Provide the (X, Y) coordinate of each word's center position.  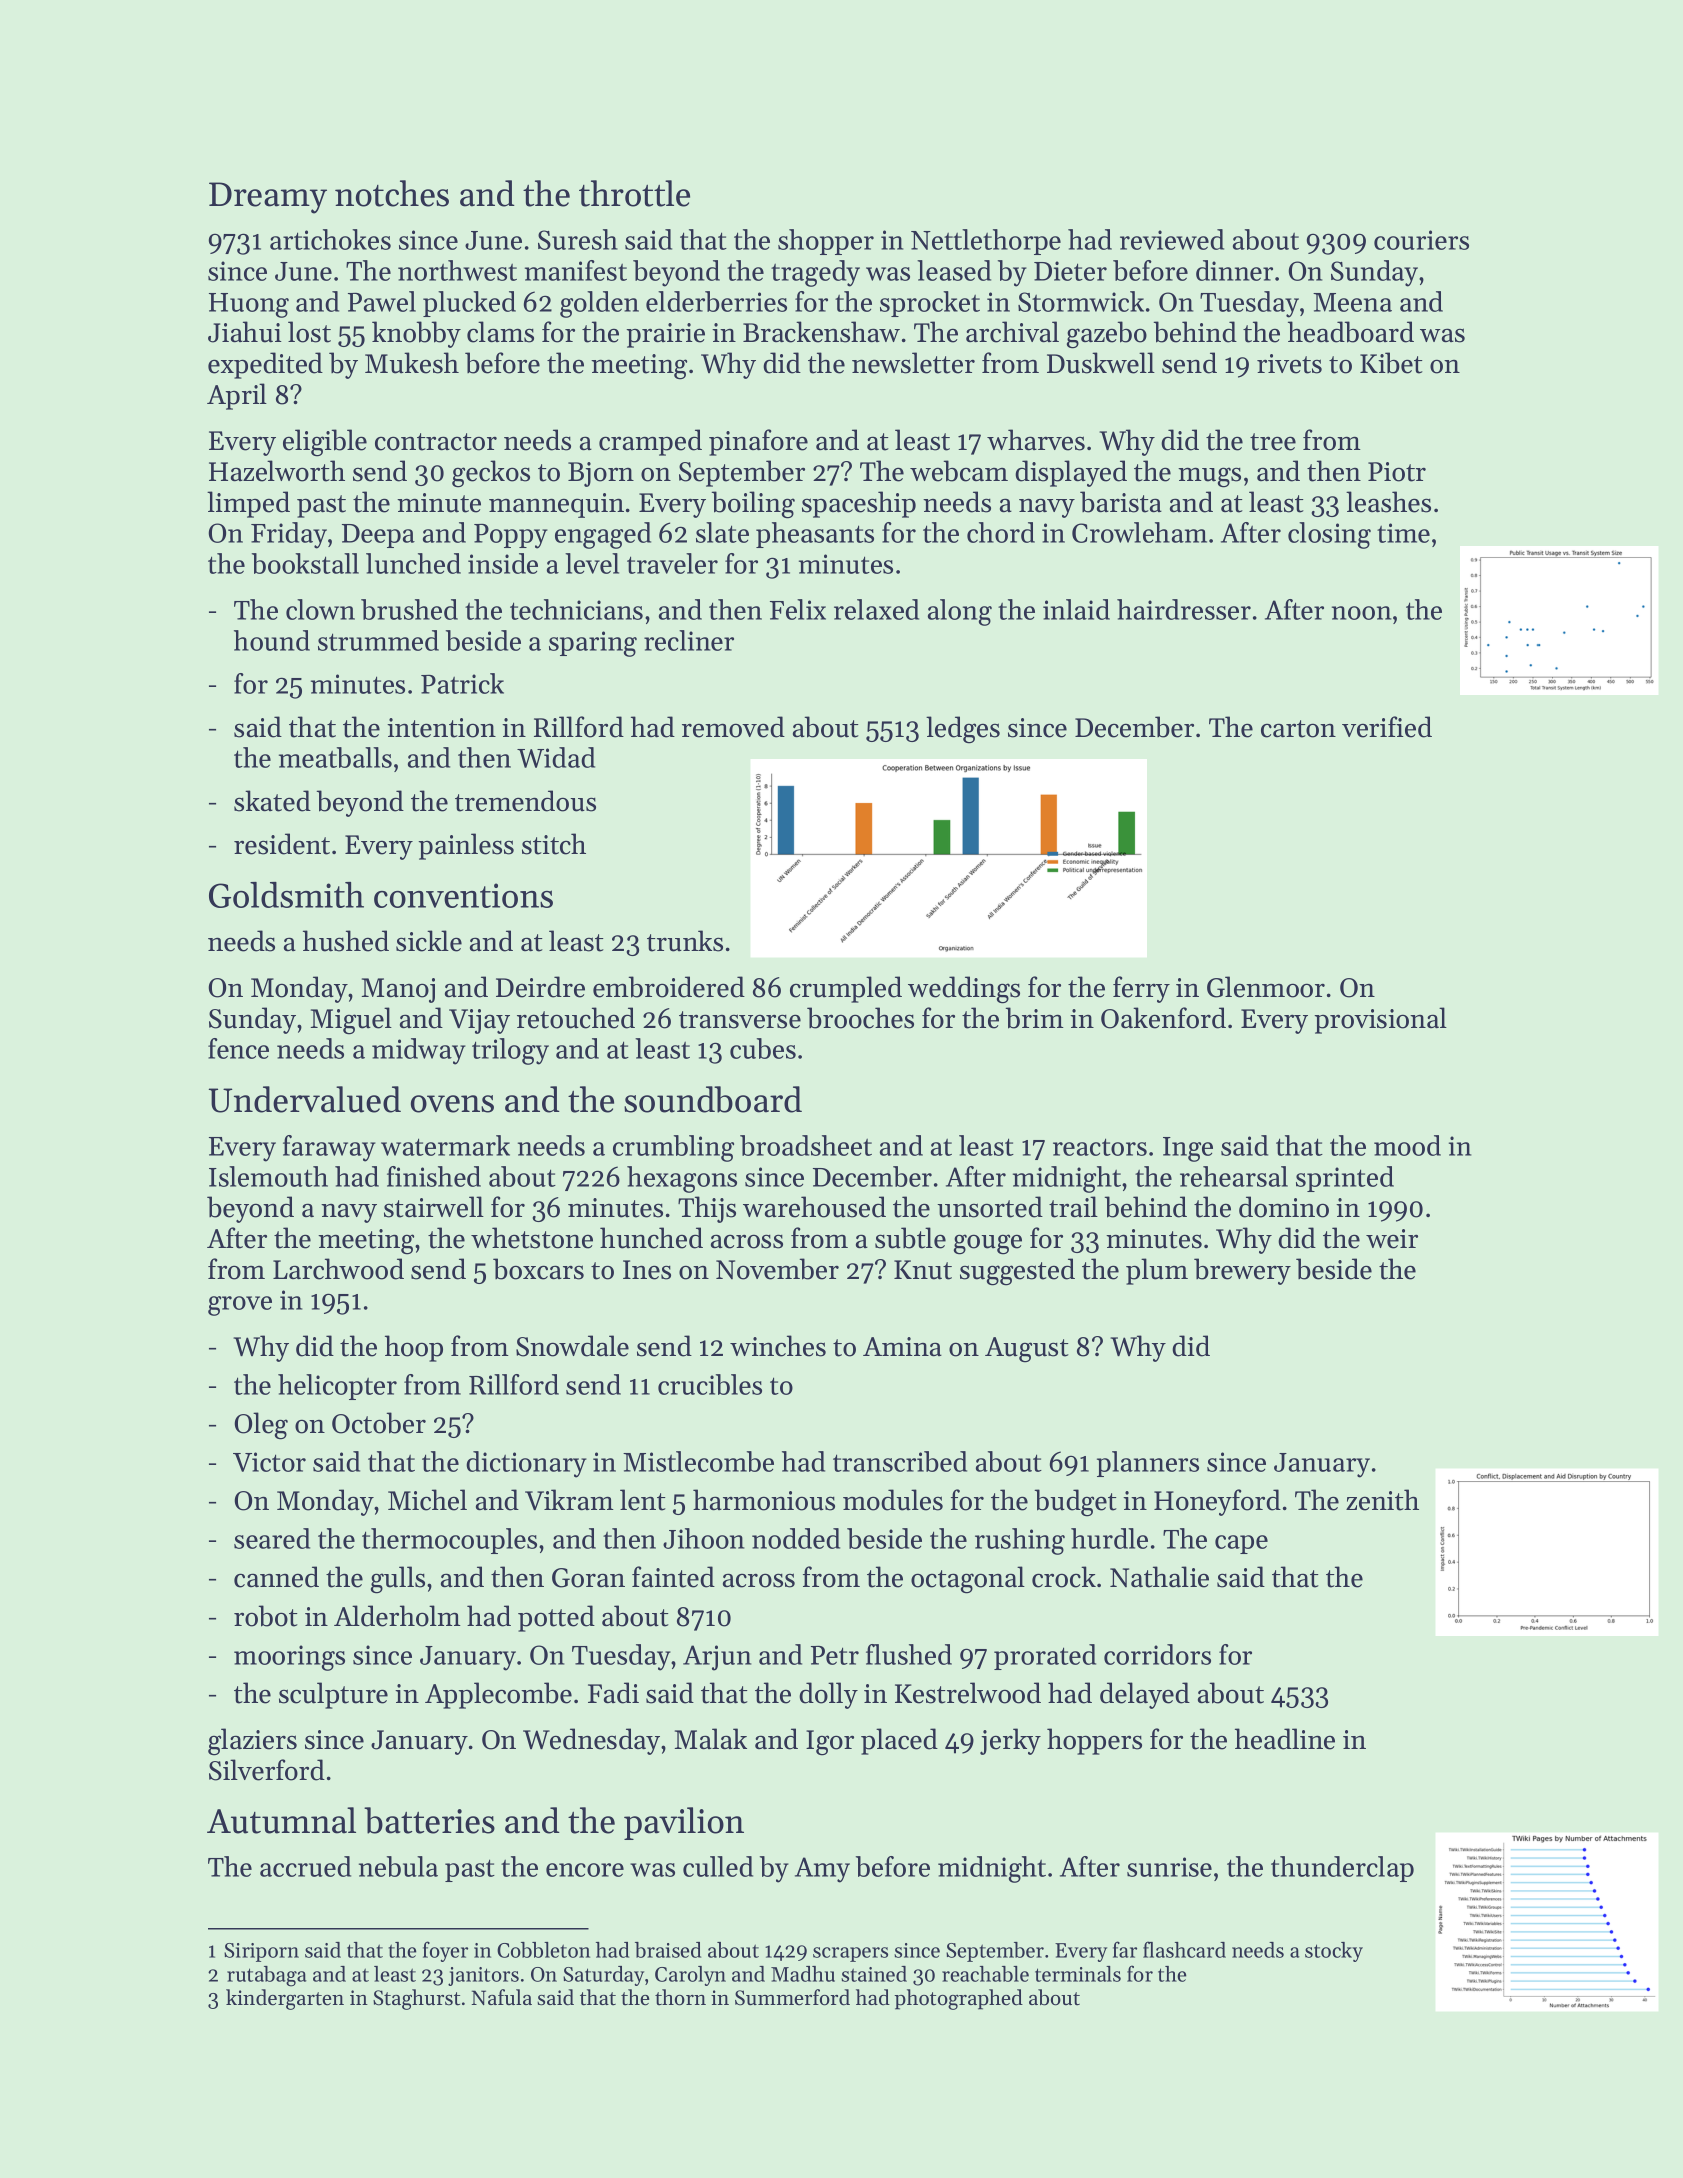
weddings (964, 990)
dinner (1234, 270)
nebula (398, 1866)
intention (441, 728)
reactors (1100, 1147)
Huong (249, 305)
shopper (826, 242)
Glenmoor (1266, 987)
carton (1298, 729)
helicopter (337, 1387)
